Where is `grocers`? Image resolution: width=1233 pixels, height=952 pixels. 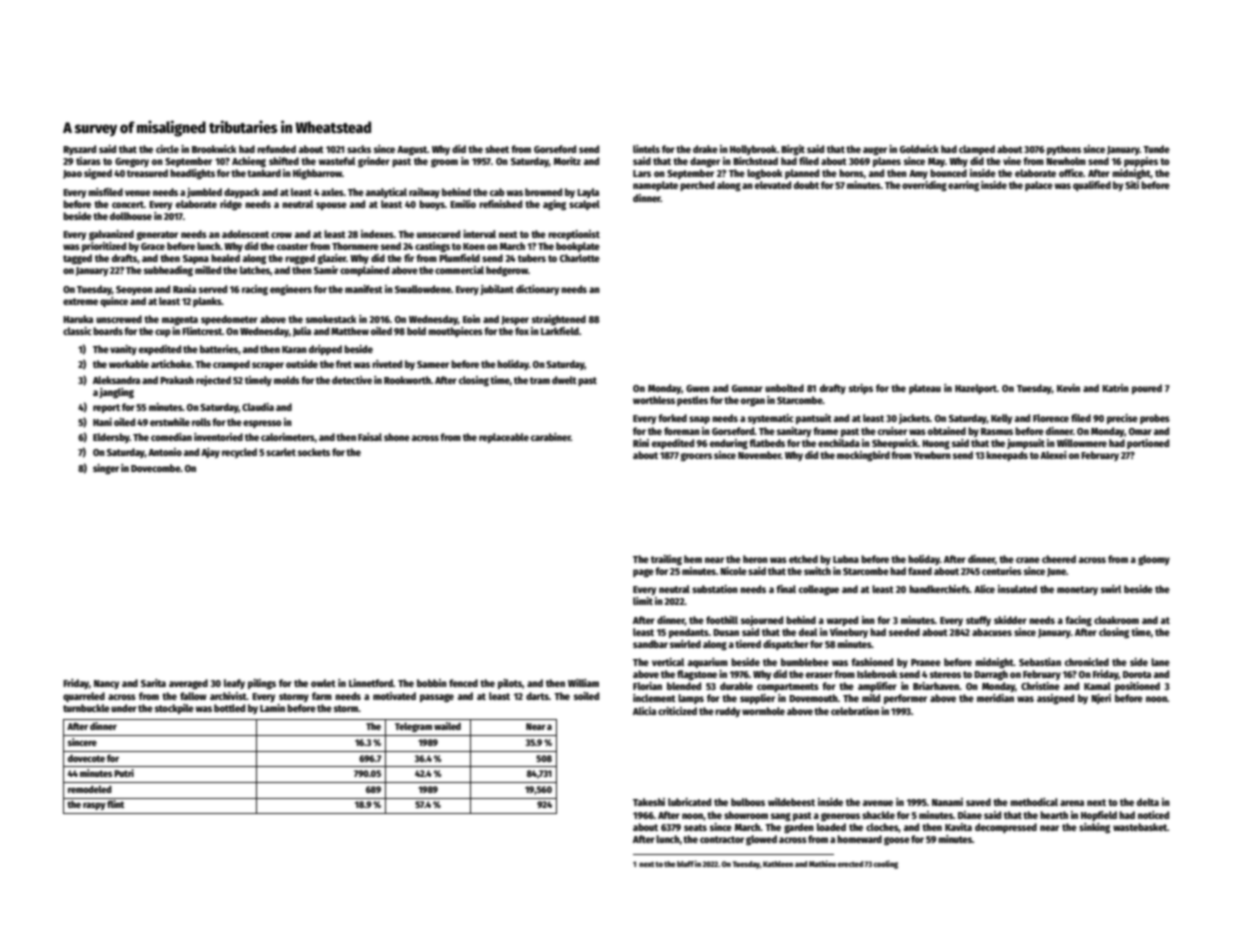
grocers is located at coordinates (696, 457).
